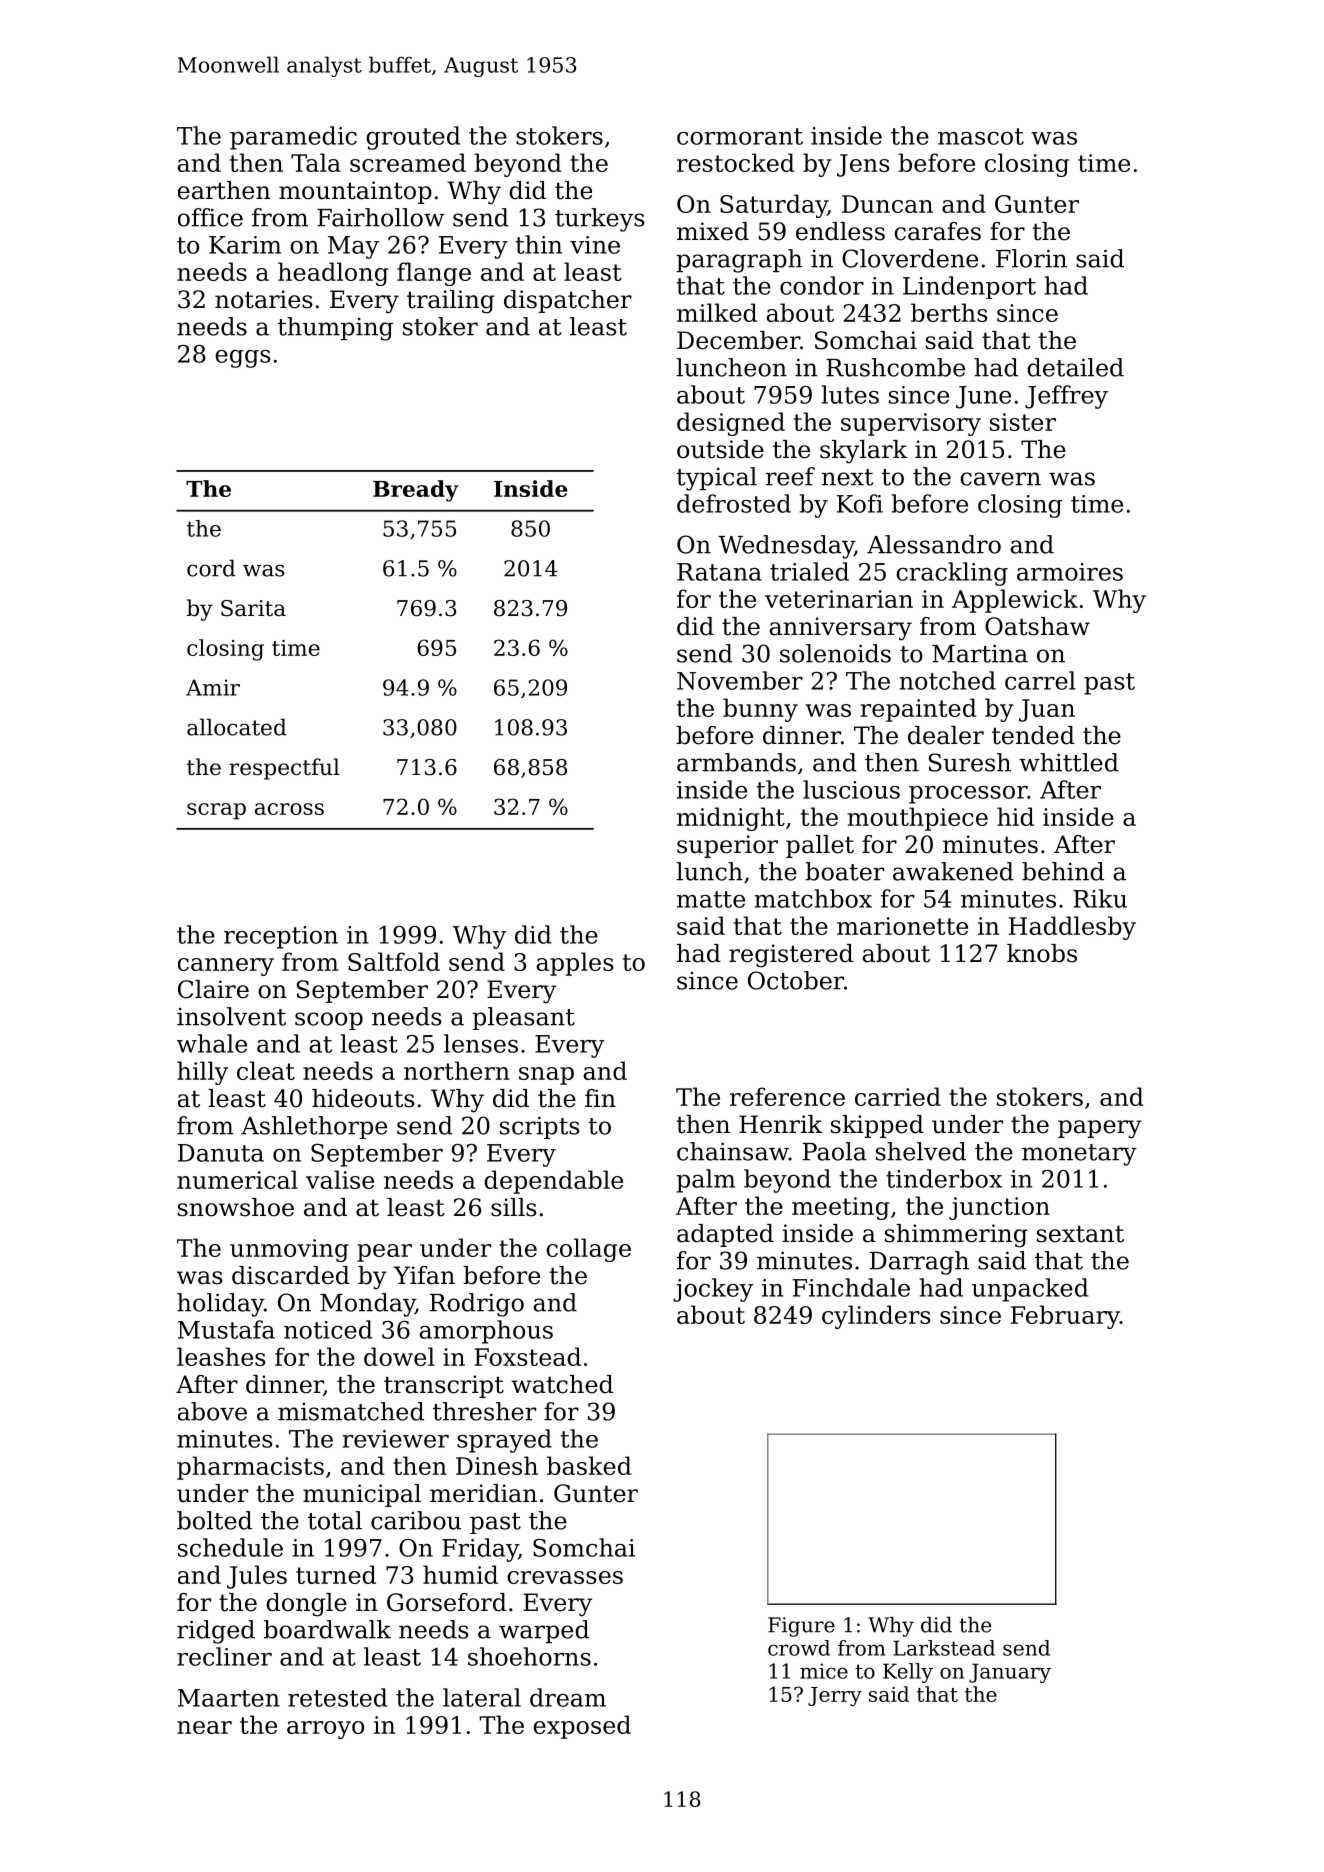 This page has width=1324, height=1872. Describe the element at coordinates (202, 1073) in the page. I see `hilly` at that location.
